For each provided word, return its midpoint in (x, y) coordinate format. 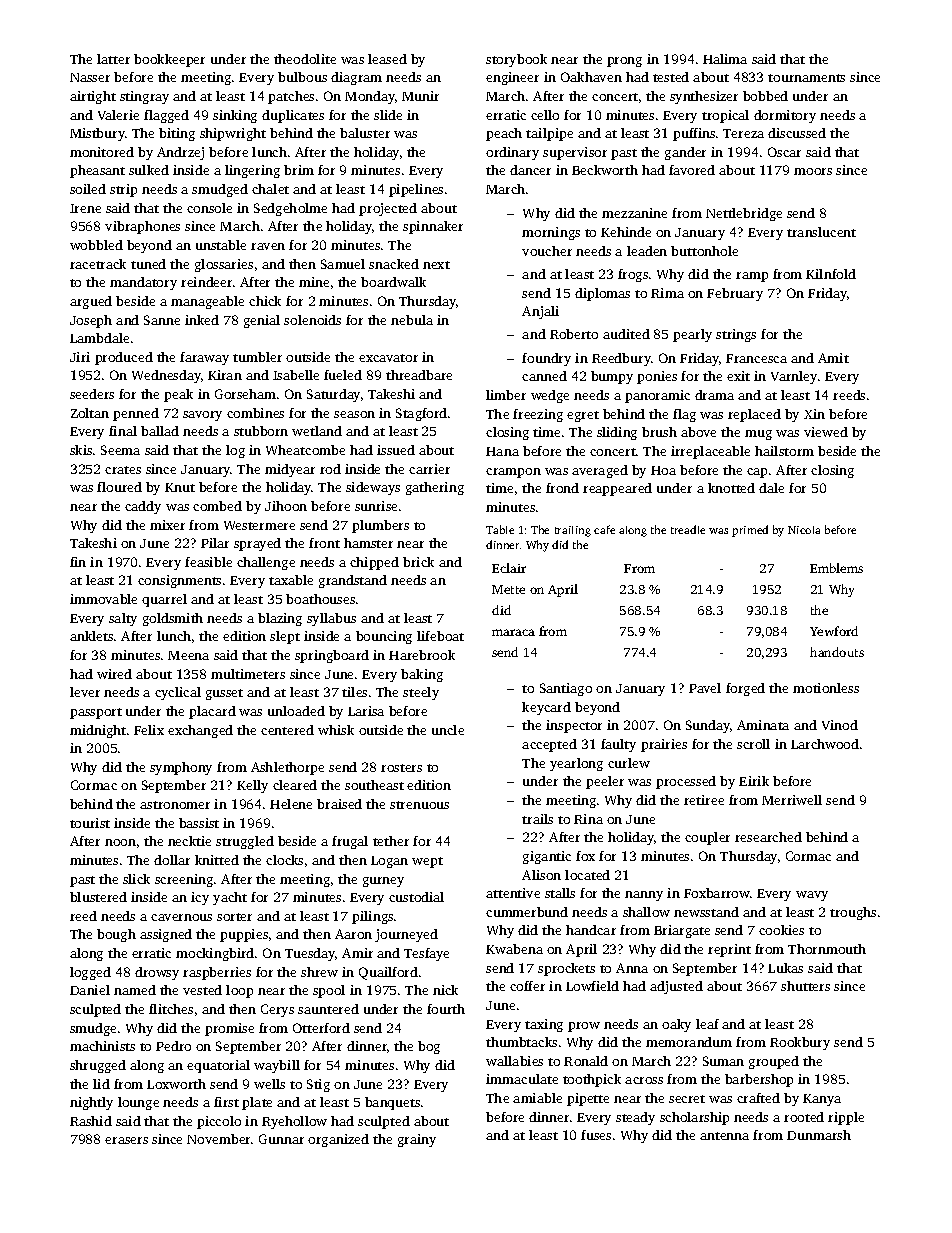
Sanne (162, 320)
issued (396, 450)
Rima (667, 293)
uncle (448, 730)
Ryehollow (294, 1122)
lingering (252, 171)
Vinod (840, 725)
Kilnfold (831, 274)
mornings (551, 233)
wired (114, 674)
